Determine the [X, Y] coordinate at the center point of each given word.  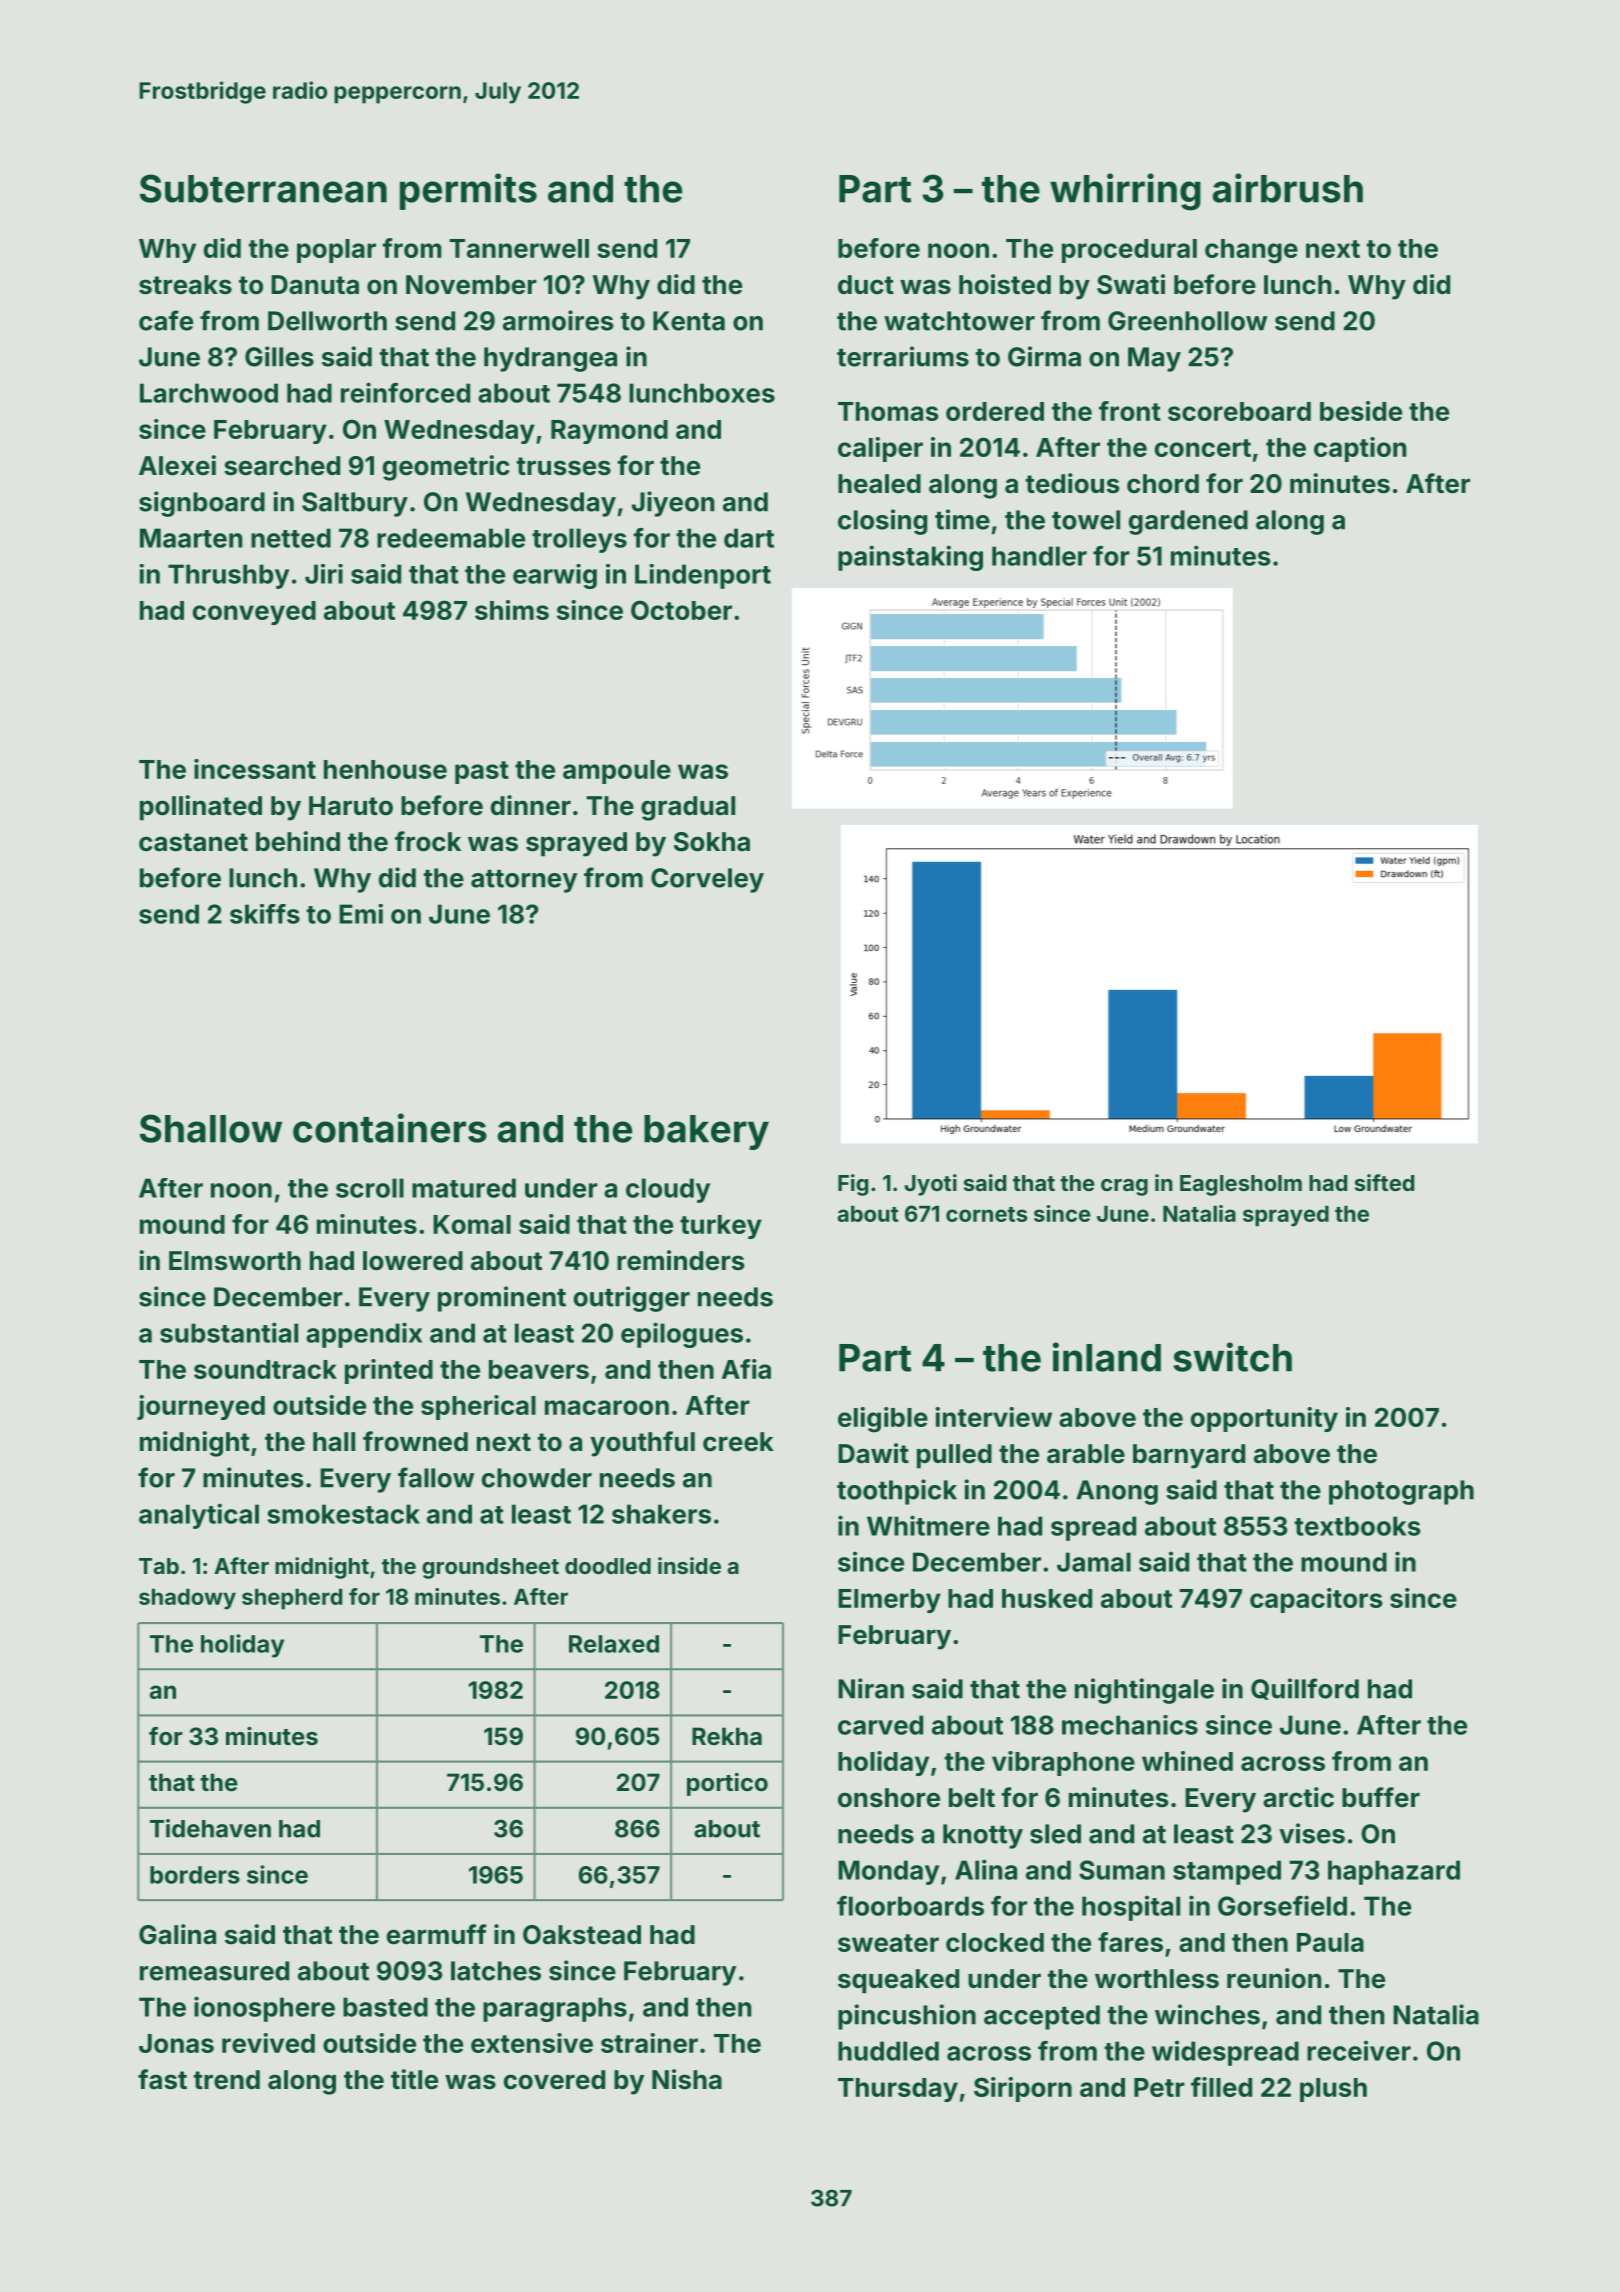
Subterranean [263, 188]
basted [385, 2007]
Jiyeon [673, 504]
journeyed [201, 1407]
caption [1360, 449]
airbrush [1288, 188]
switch [1232, 1357]
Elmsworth [235, 1261]
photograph [1401, 1492]
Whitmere [928, 1525]
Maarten [191, 538]
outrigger [632, 1299]
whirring [1125, 192]
